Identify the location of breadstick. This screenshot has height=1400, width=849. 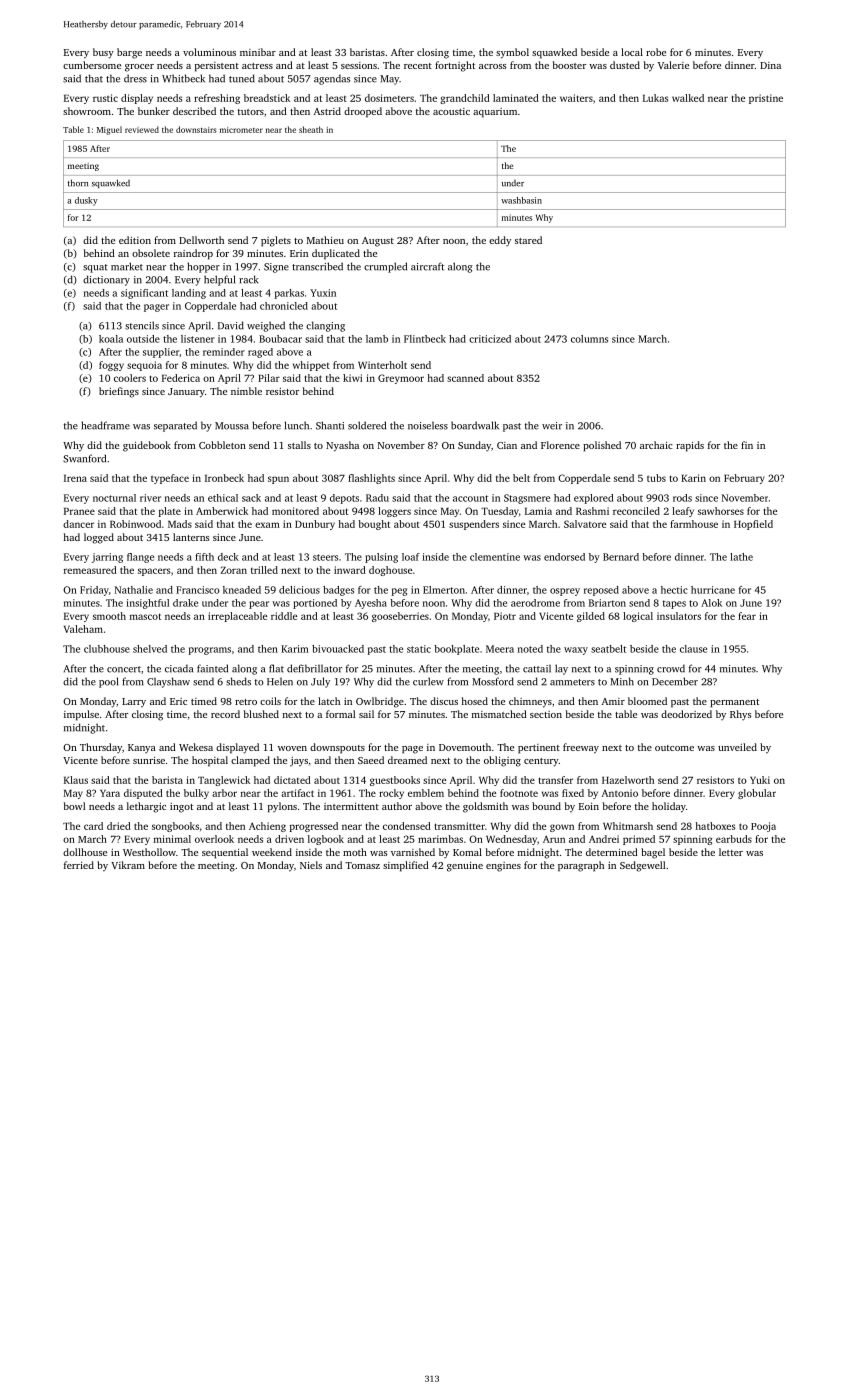
(267, 98).
